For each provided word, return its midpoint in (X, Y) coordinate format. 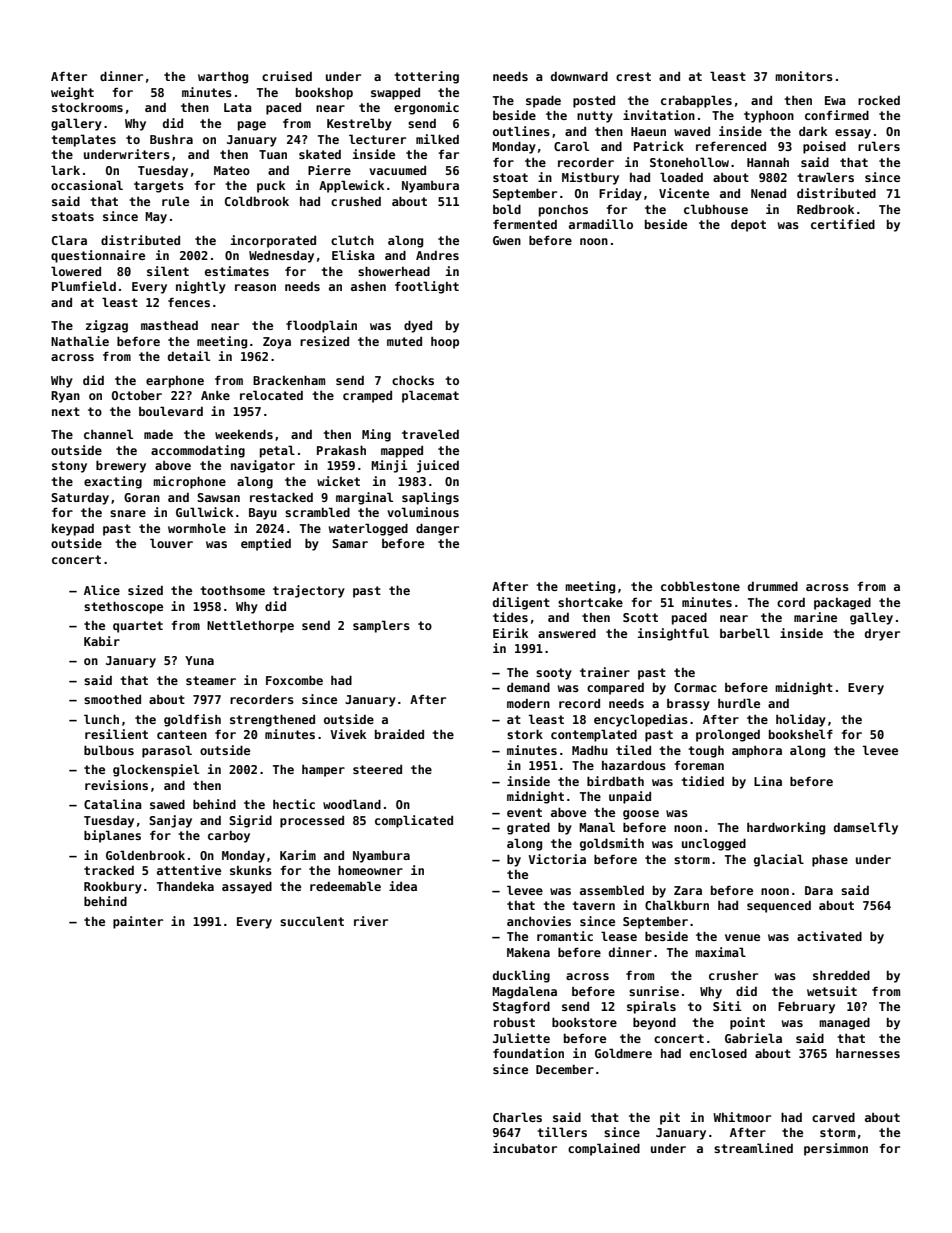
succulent (312, 921)
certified (843, 224)
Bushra (171, 139)
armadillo (601, 224)
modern (528, 703)
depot (748, 226)
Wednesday (281, 257)
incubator (525, 1148)
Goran (142, 497)
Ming (376, 435)
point (747, 1023)
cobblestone (700, 586)
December (565, 1069)
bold (507, 209)
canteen (182, 734)
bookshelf (801, 734)
